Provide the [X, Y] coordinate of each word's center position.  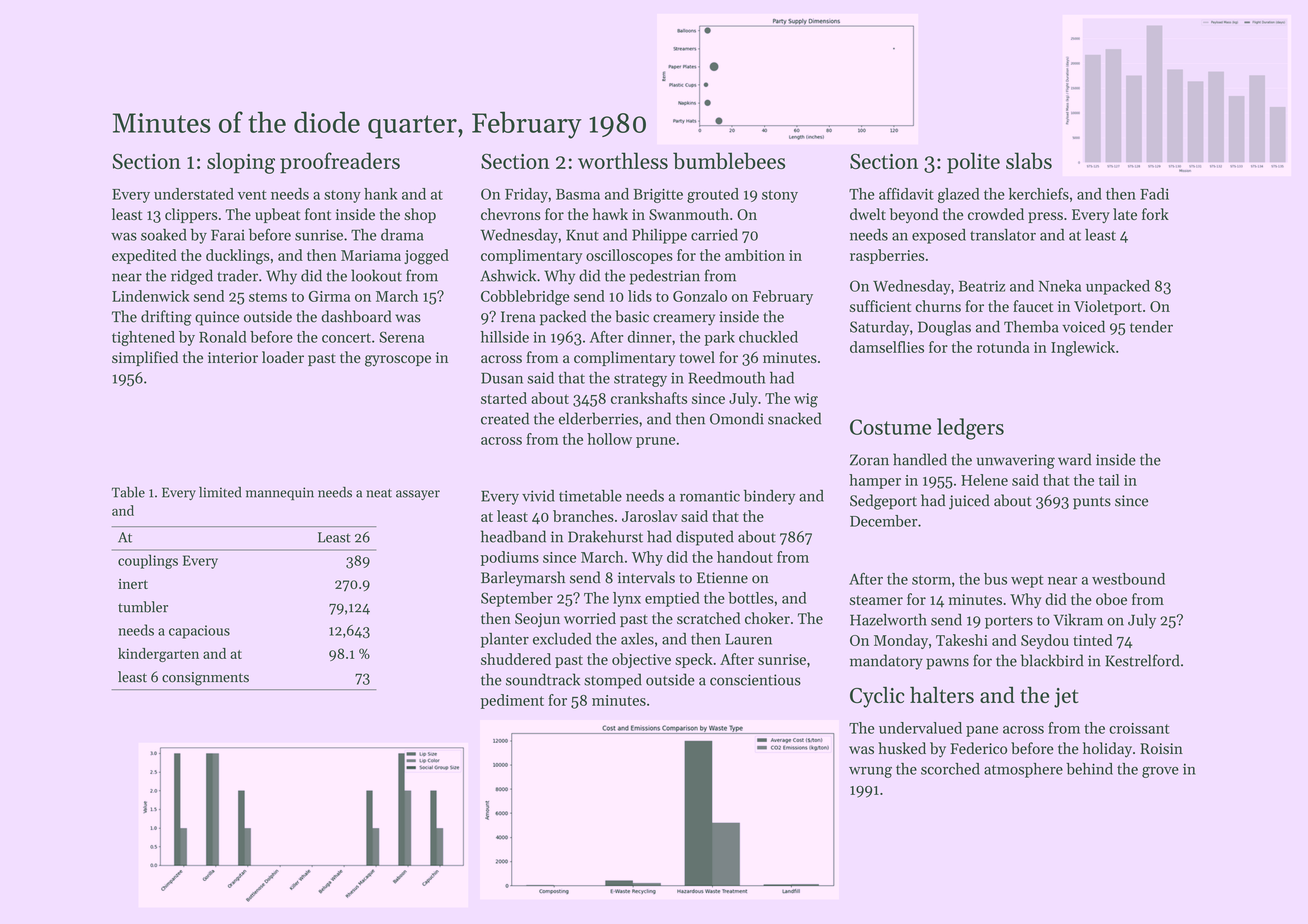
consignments [205, 679]
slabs [1029, 160]
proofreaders [340, 163]
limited [220, 492]
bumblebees [729, 160]
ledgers [970, 429]
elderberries [598, 418]
